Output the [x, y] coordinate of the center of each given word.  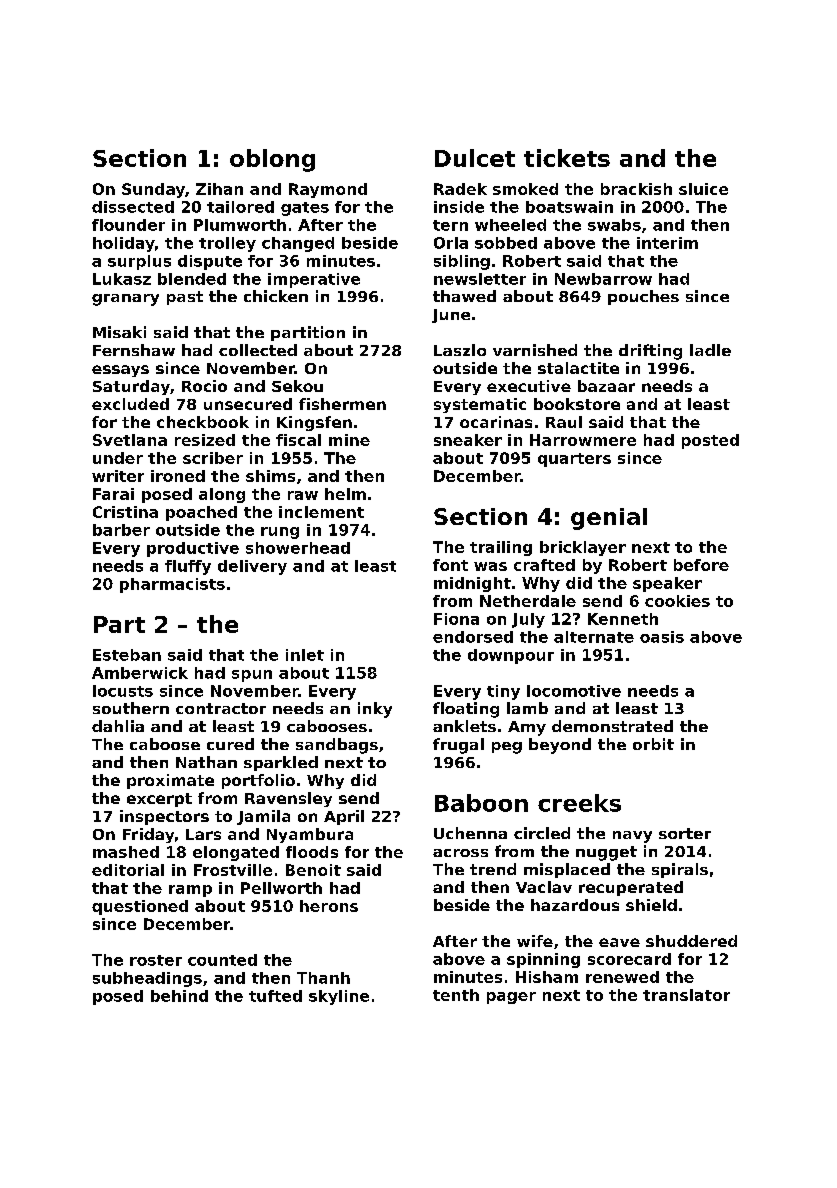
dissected [133, 207]
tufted [275, 996]
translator [686, 995]
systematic [480, 405]
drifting [650, 352]
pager [511, 998]
